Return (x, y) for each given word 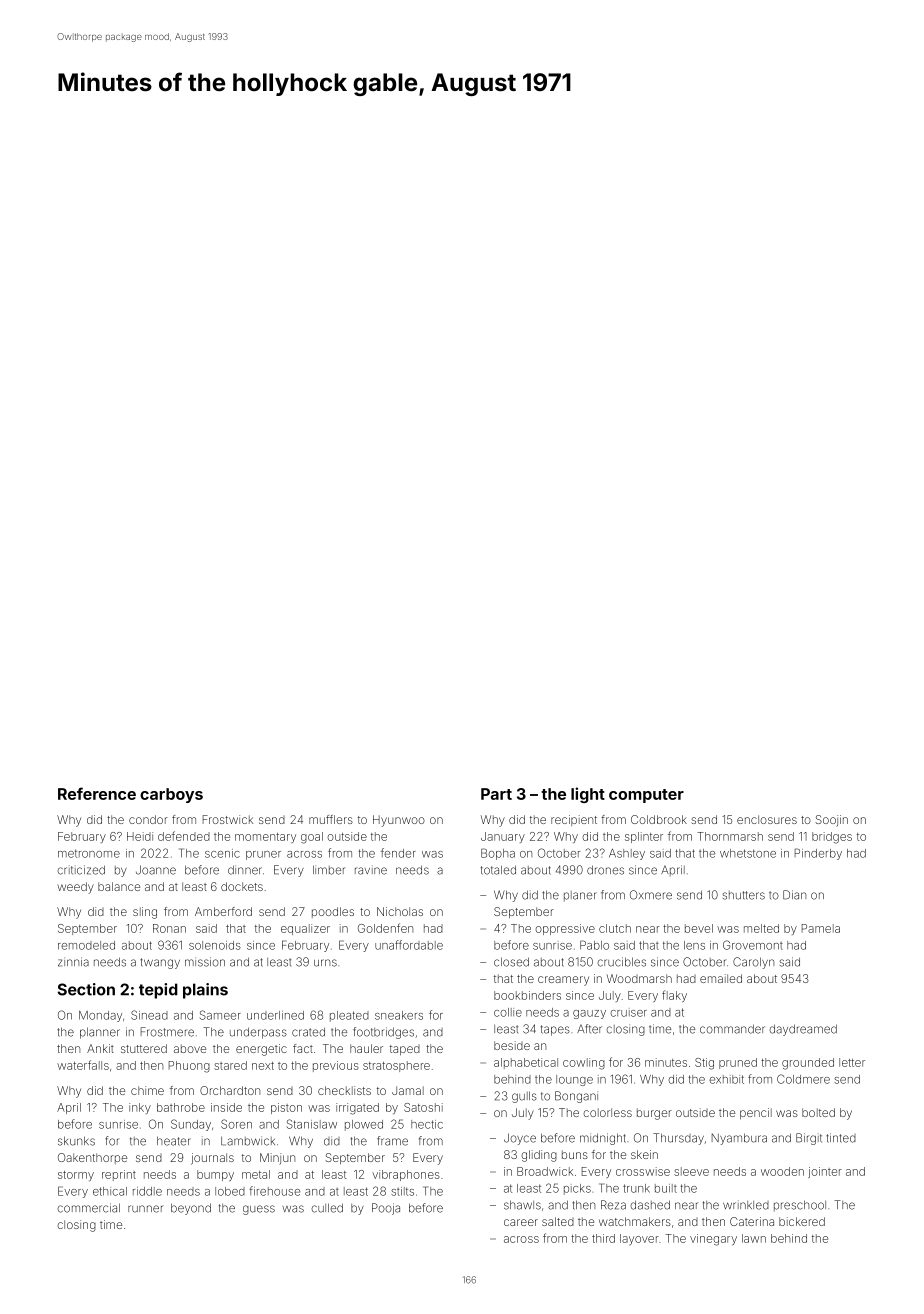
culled (327, 1208)
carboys (171, 795)
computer (646, 796)
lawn (754, 1238)
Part (496, 794)
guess (259, 1210)
